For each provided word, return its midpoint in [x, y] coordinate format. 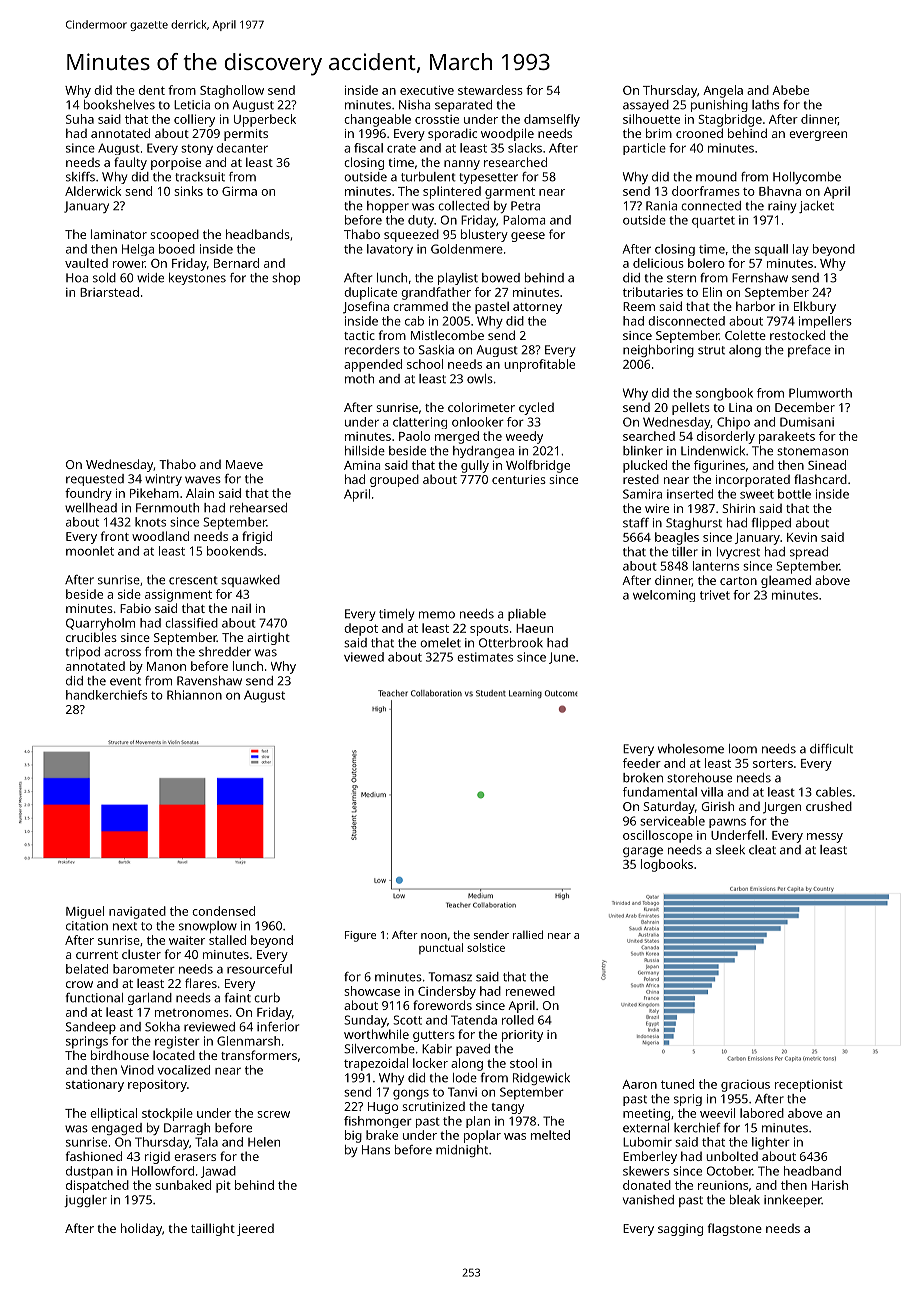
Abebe [790, 90]
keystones [197, 279]
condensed [223, 911]
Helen [264, 1142]
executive [427, 90]
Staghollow [232, 91]
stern [681, 278]
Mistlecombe [447, 335]
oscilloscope [658, 836]
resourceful [259, 969]
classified [191, 623]
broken [643, 778]
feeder [642, 763]
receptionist [809, 1085]
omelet [440, 643]
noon [434, 936]
